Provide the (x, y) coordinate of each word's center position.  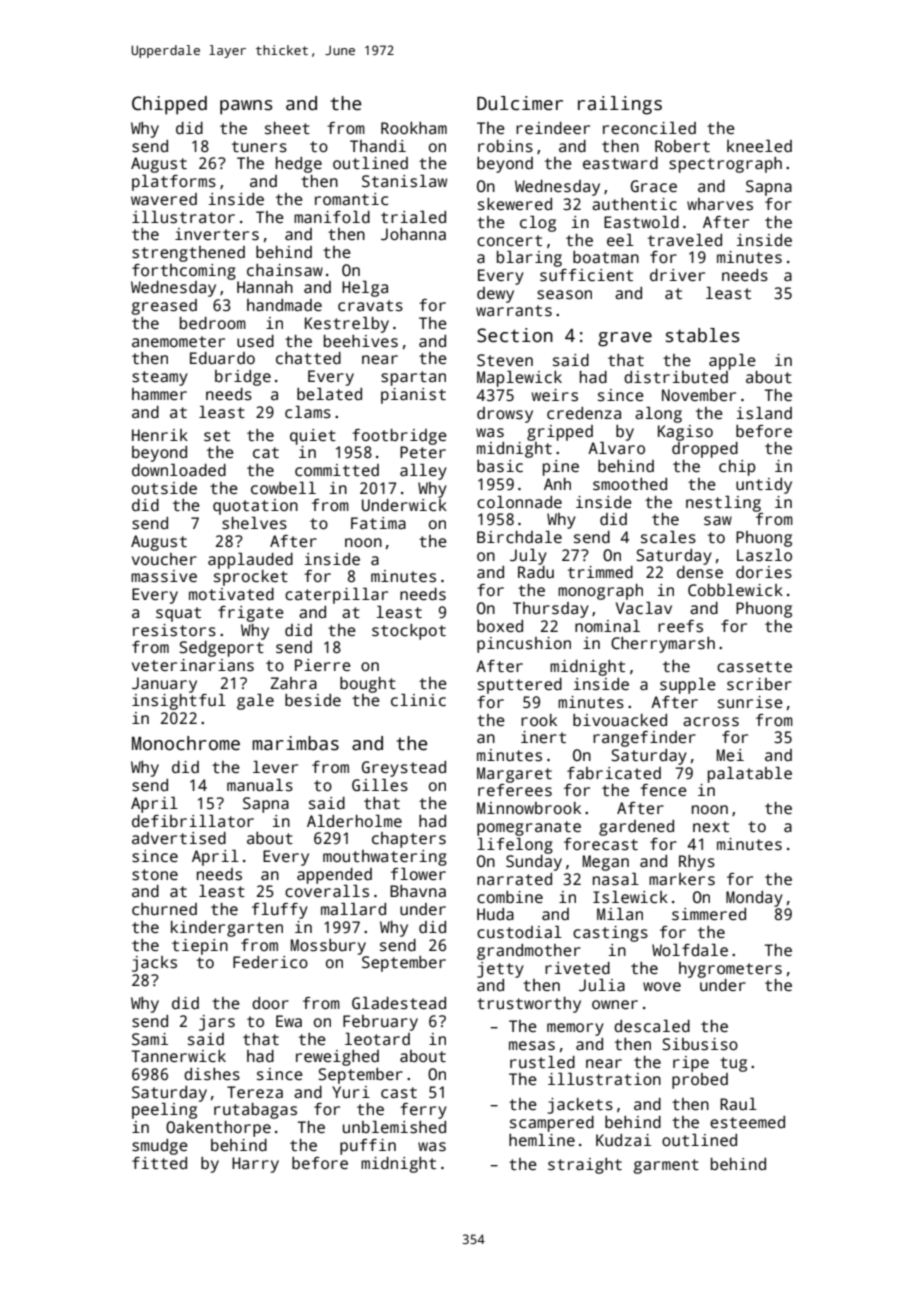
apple (732, 361)
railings (620, 105)
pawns (246, 107)
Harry (255, 1165)
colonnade (519, 501)
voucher (164, 559)
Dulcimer (520, 103)
